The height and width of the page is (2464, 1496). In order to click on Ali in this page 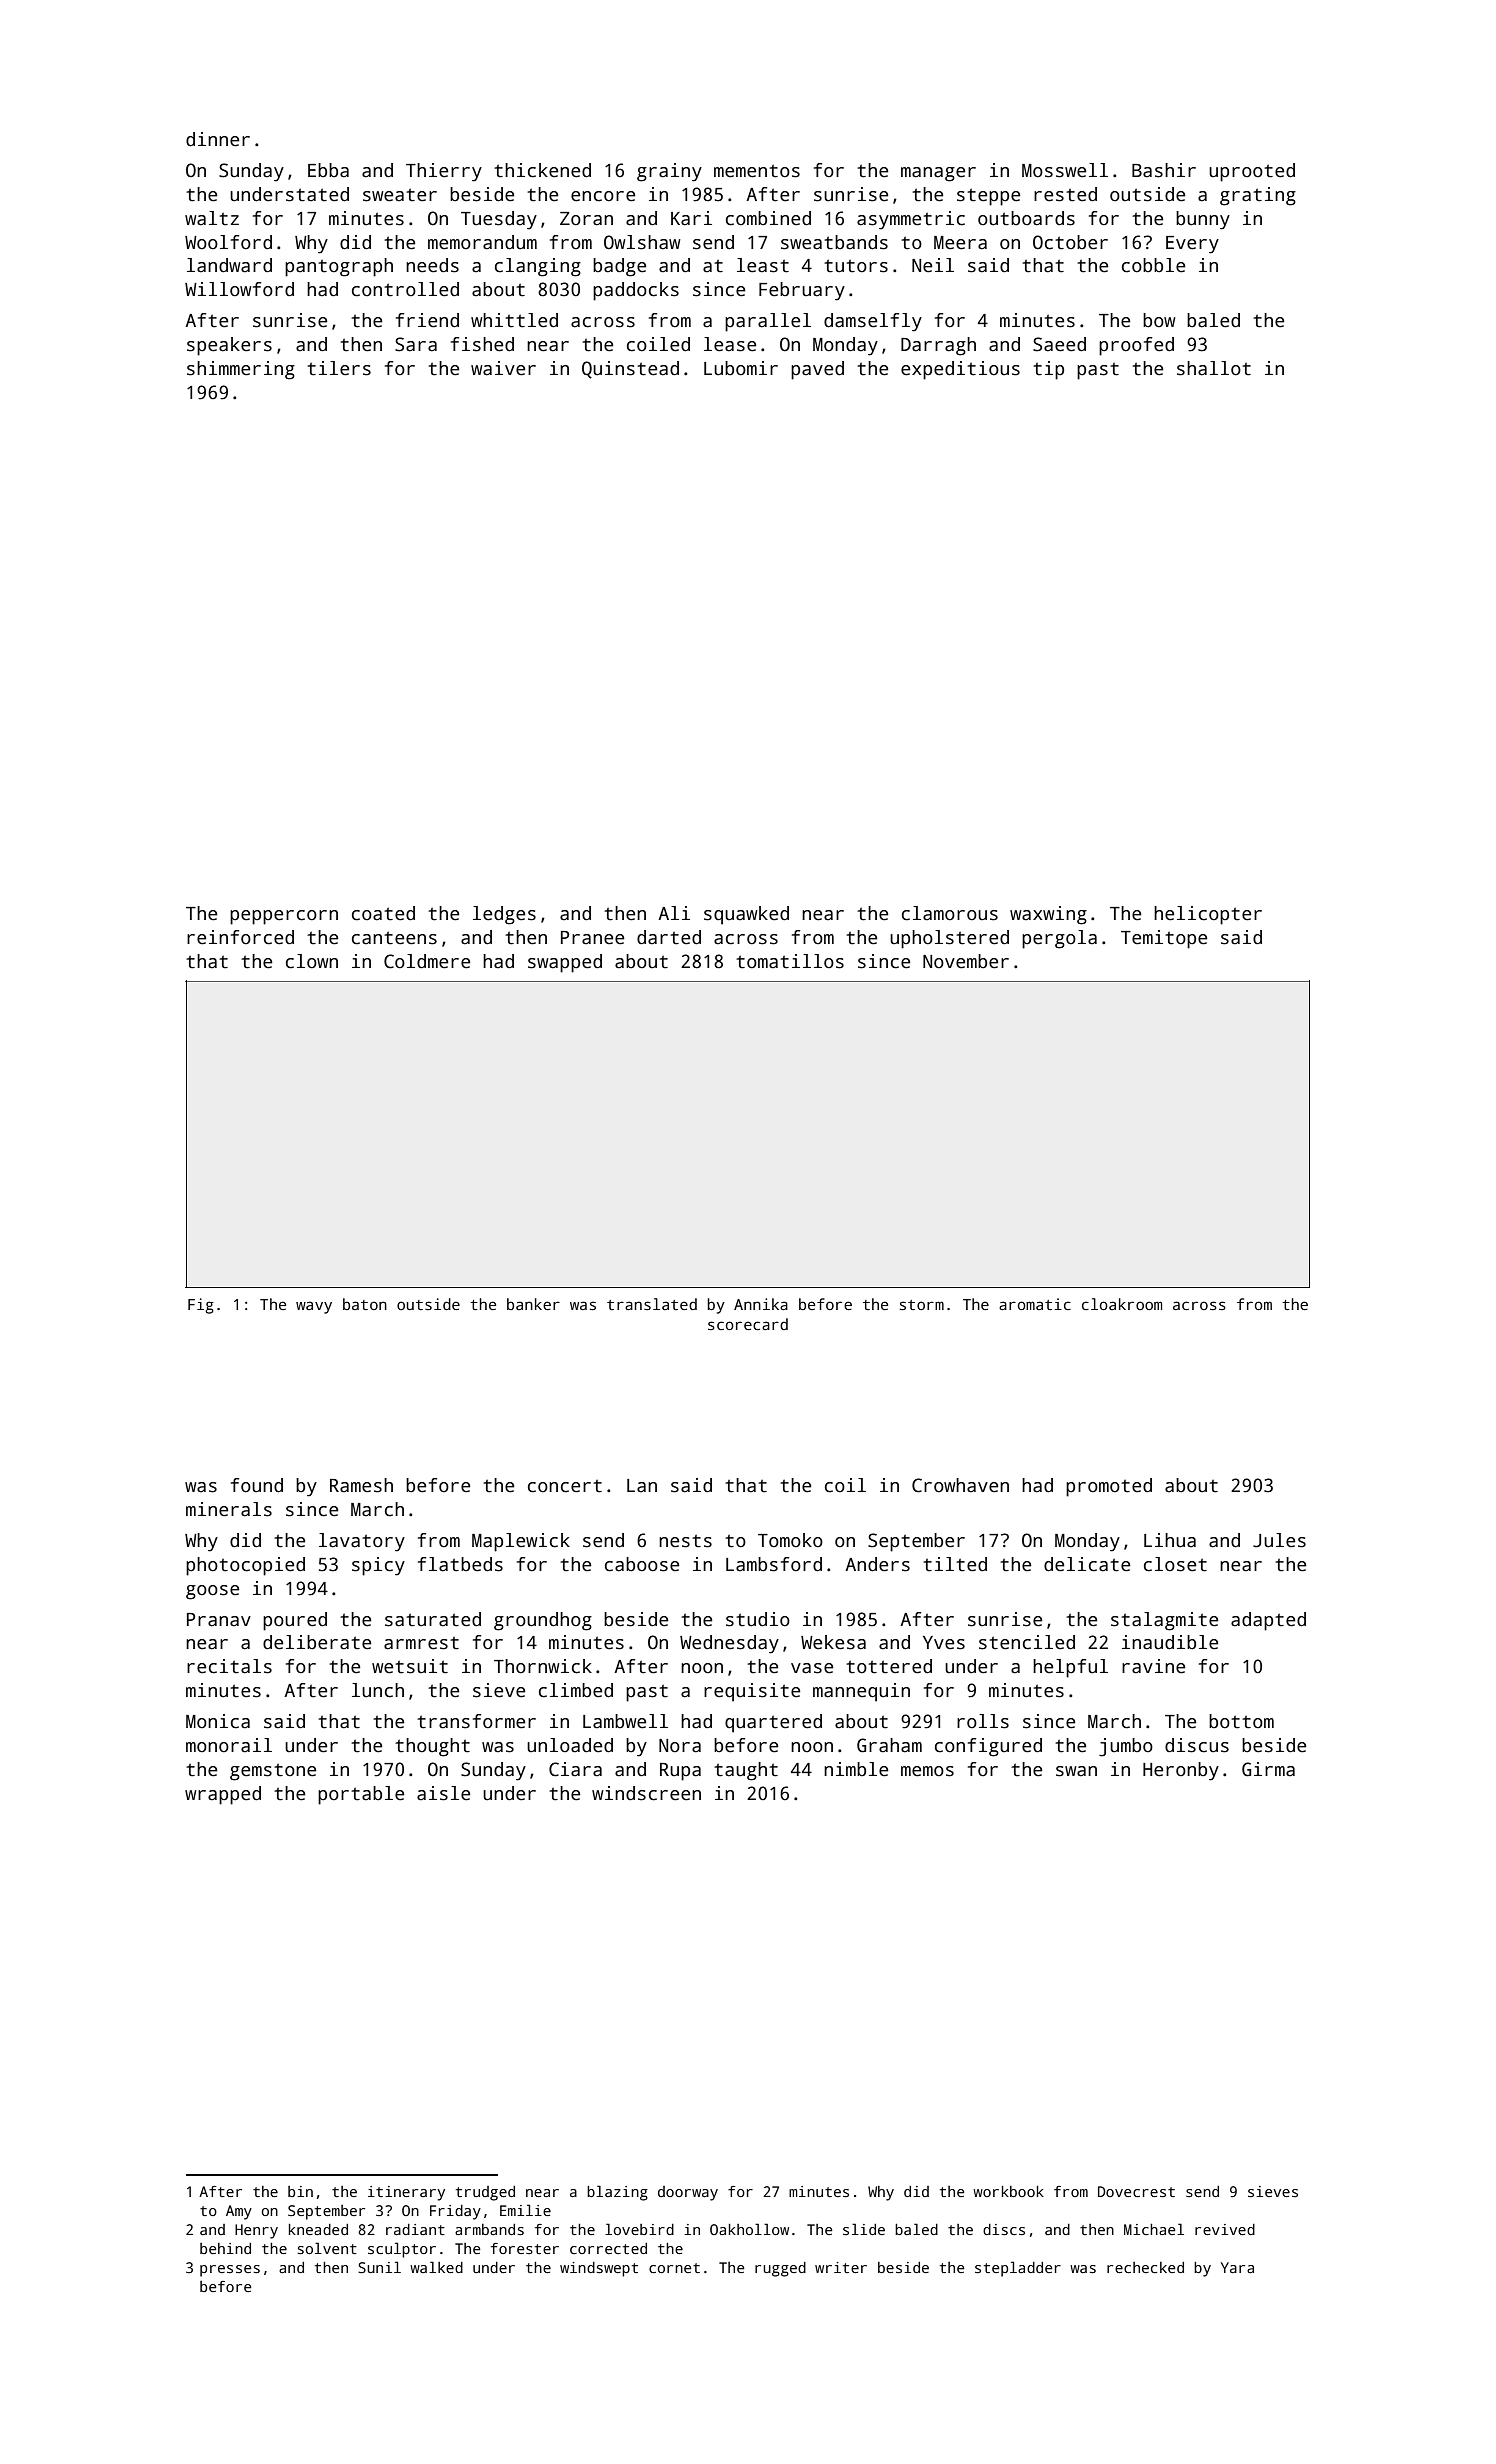, I will do `click(674, 913)`.
